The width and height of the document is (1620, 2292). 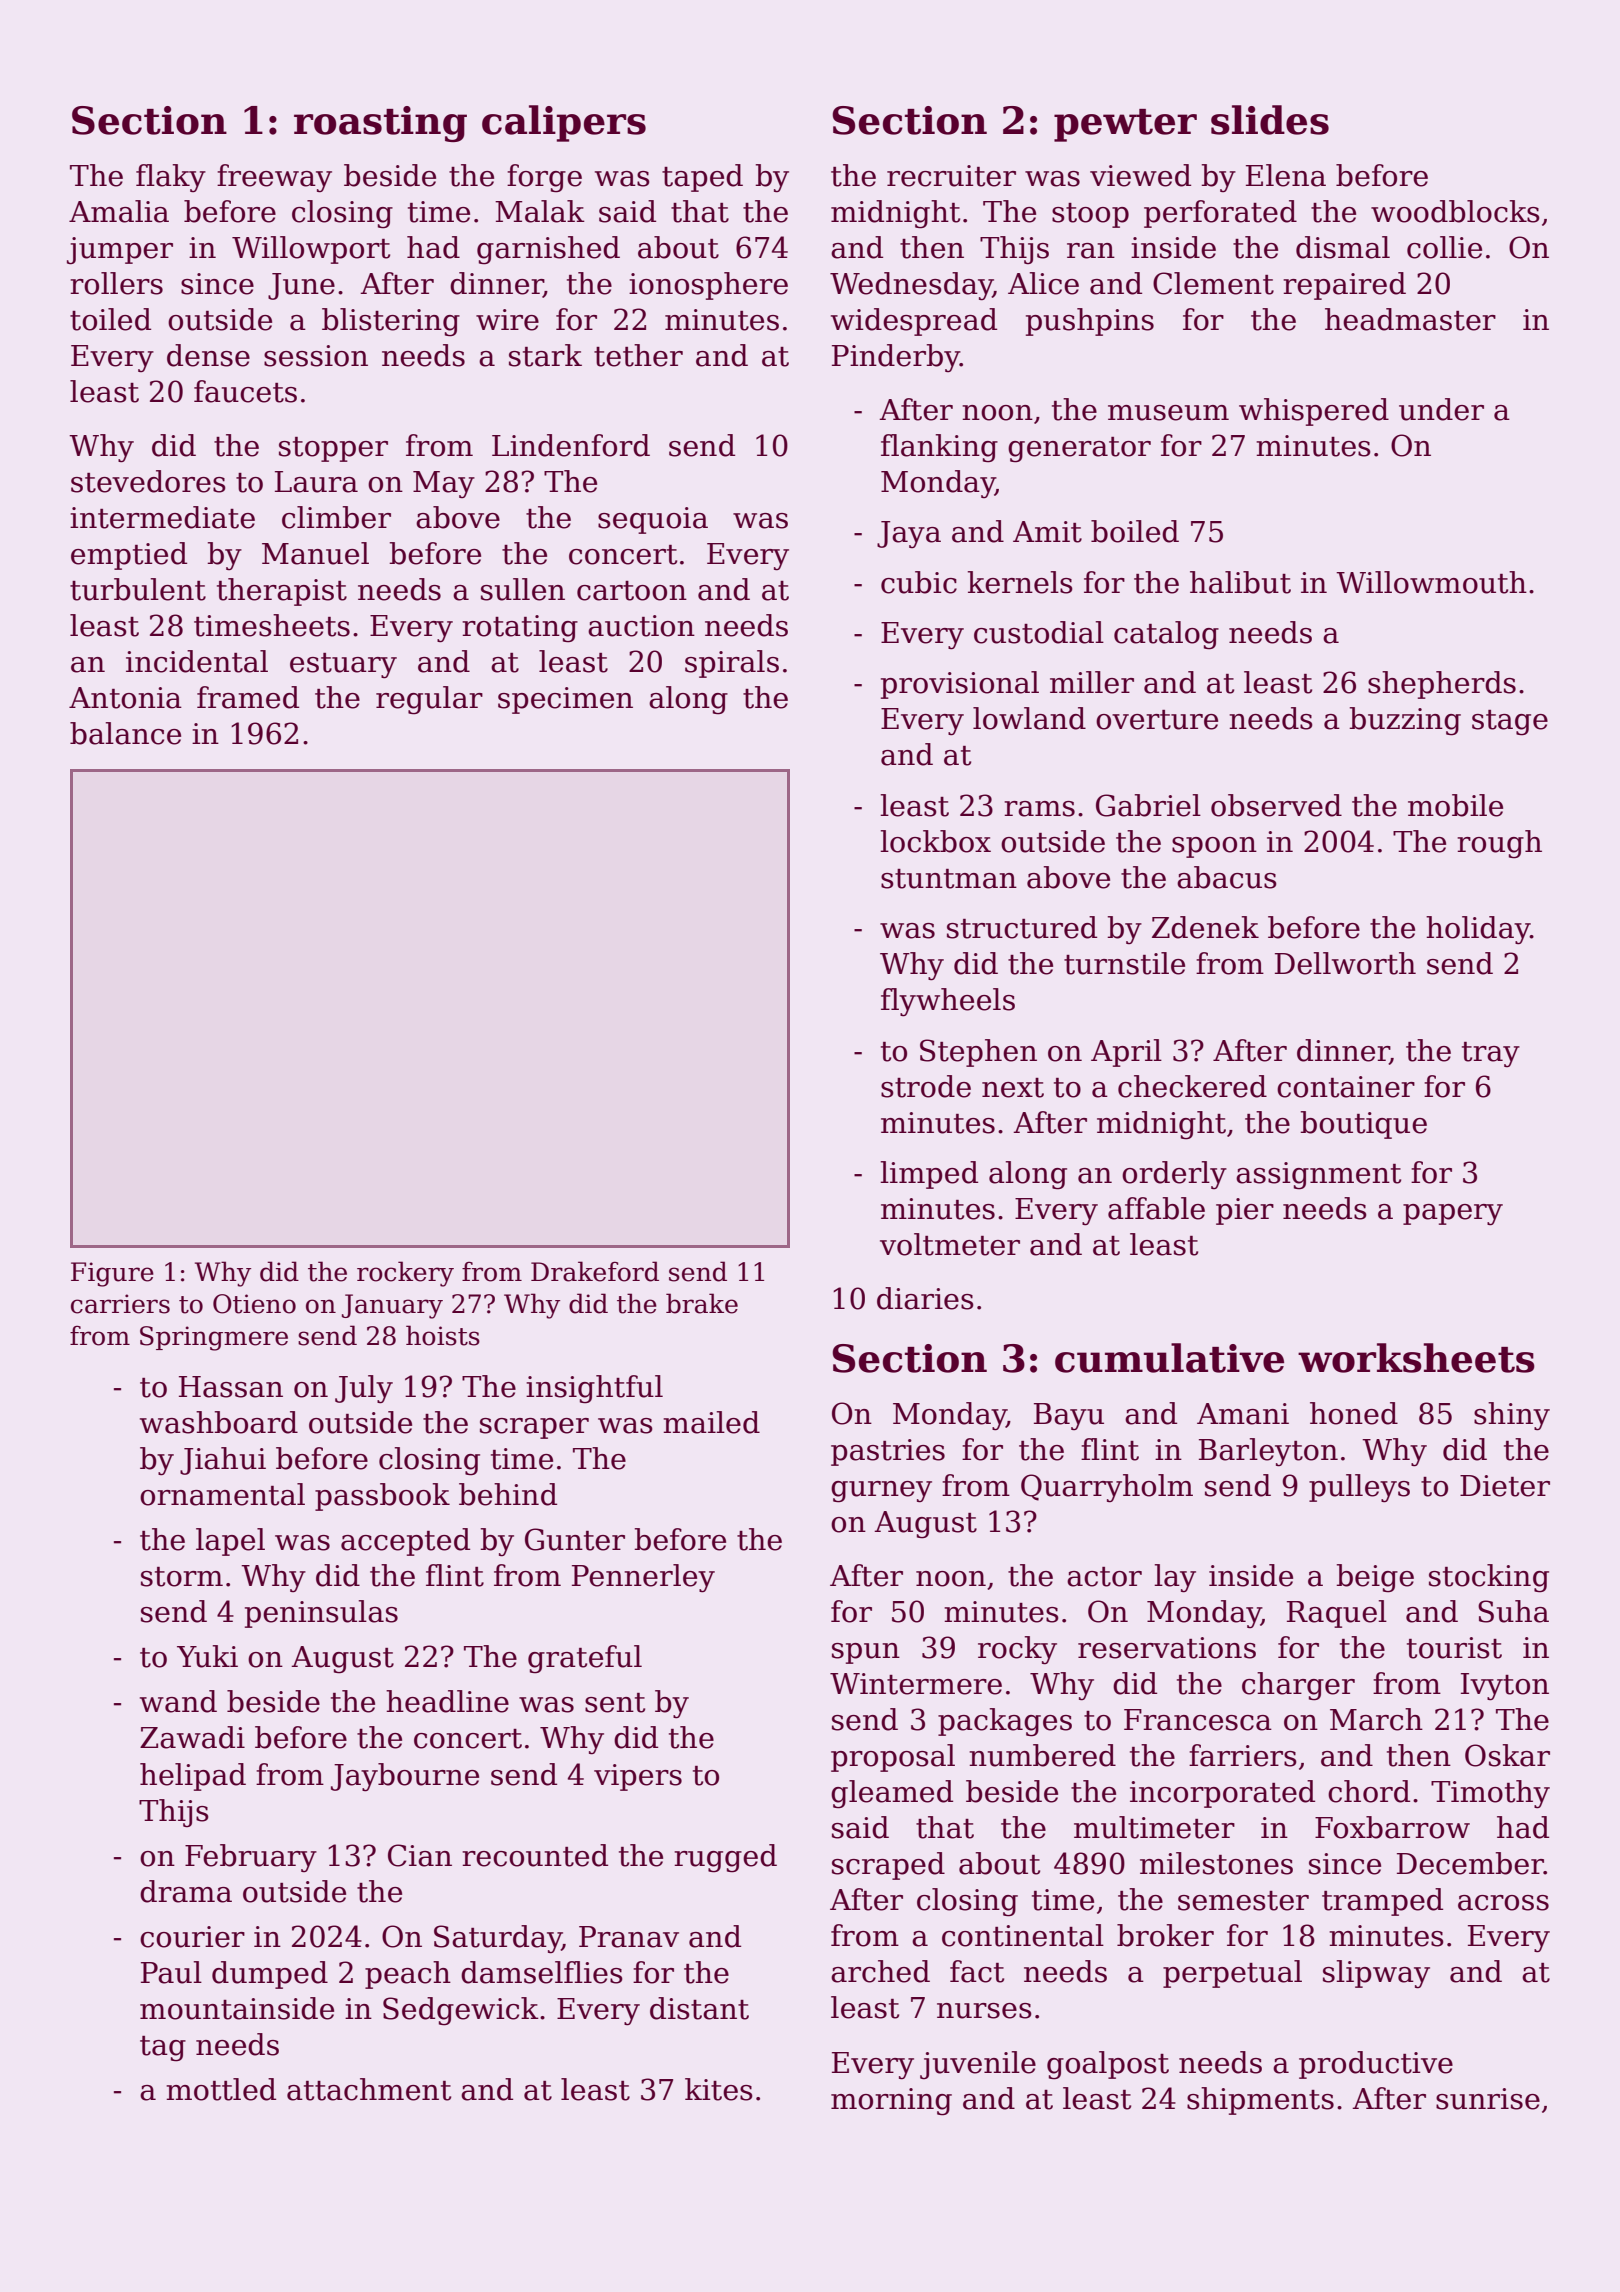 What do you see at coordinates (369, 2089) in the document?
I see `attachment` at bounding box center [369, 2089].
